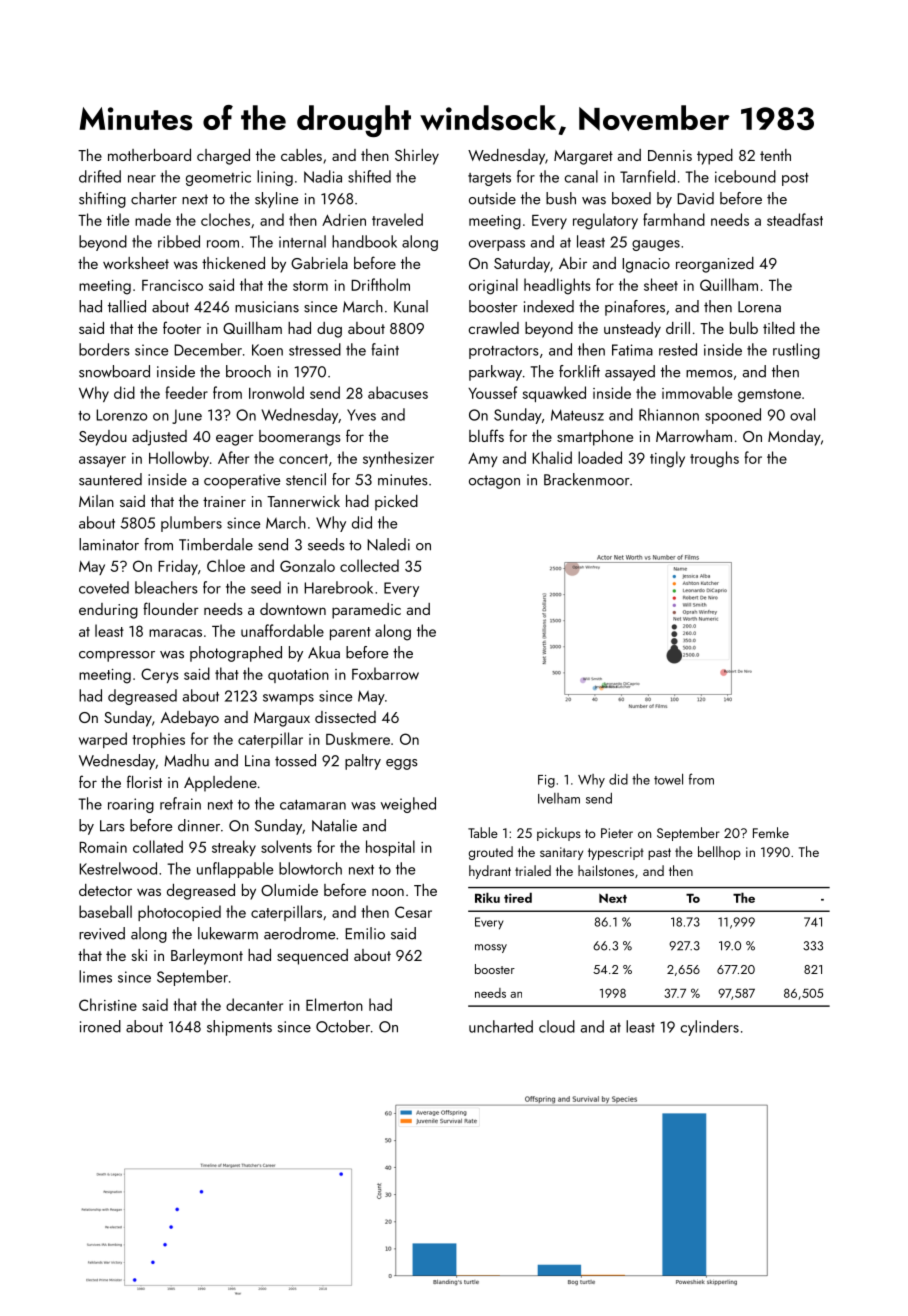 This screenshot has height=1316, width=908. What do you see at coordinates (557, 1026) in the screenshot?
I see `cloud` at bounding box center [557, 1026].
